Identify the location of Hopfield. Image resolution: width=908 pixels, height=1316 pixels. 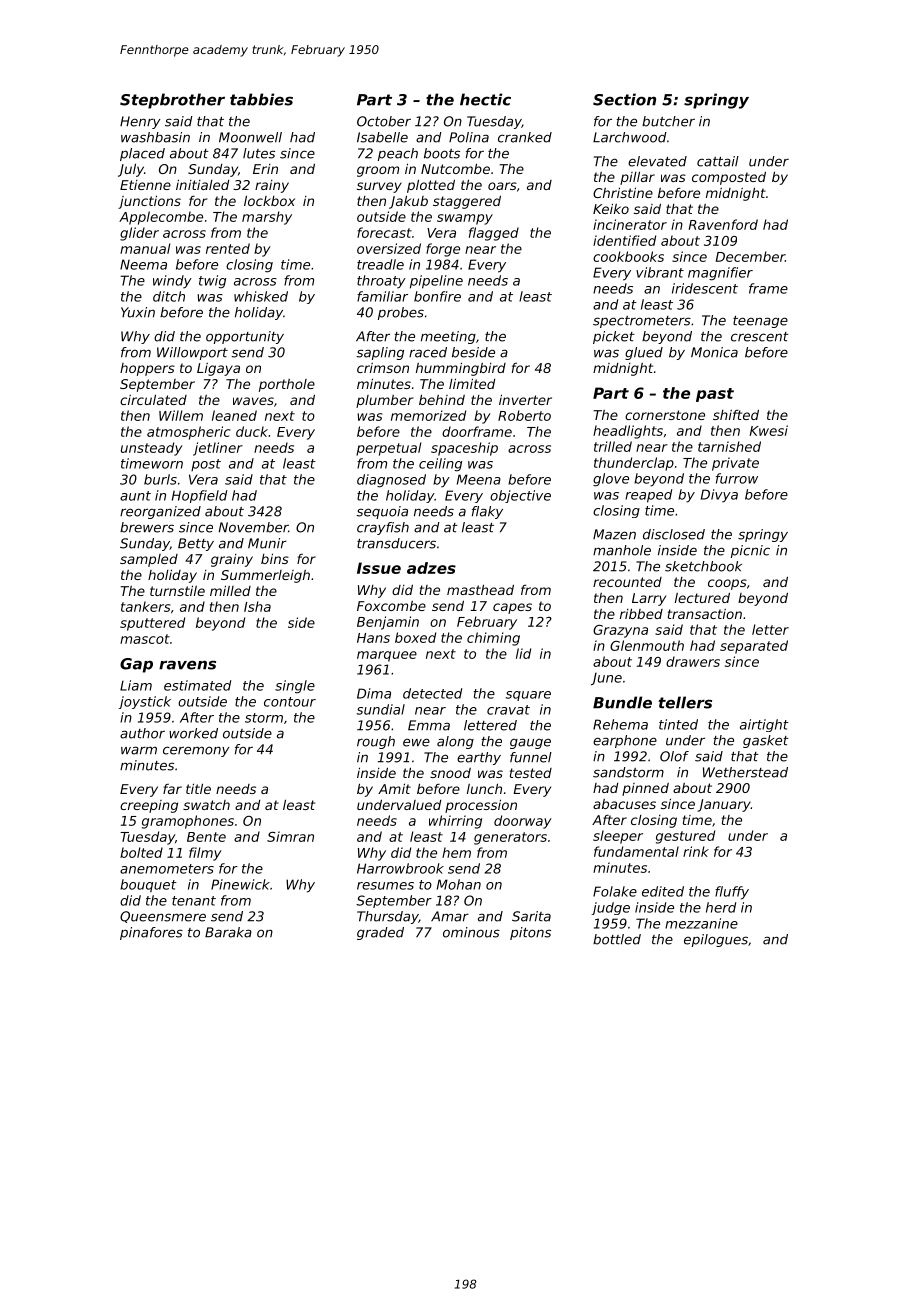
(199, 496).
